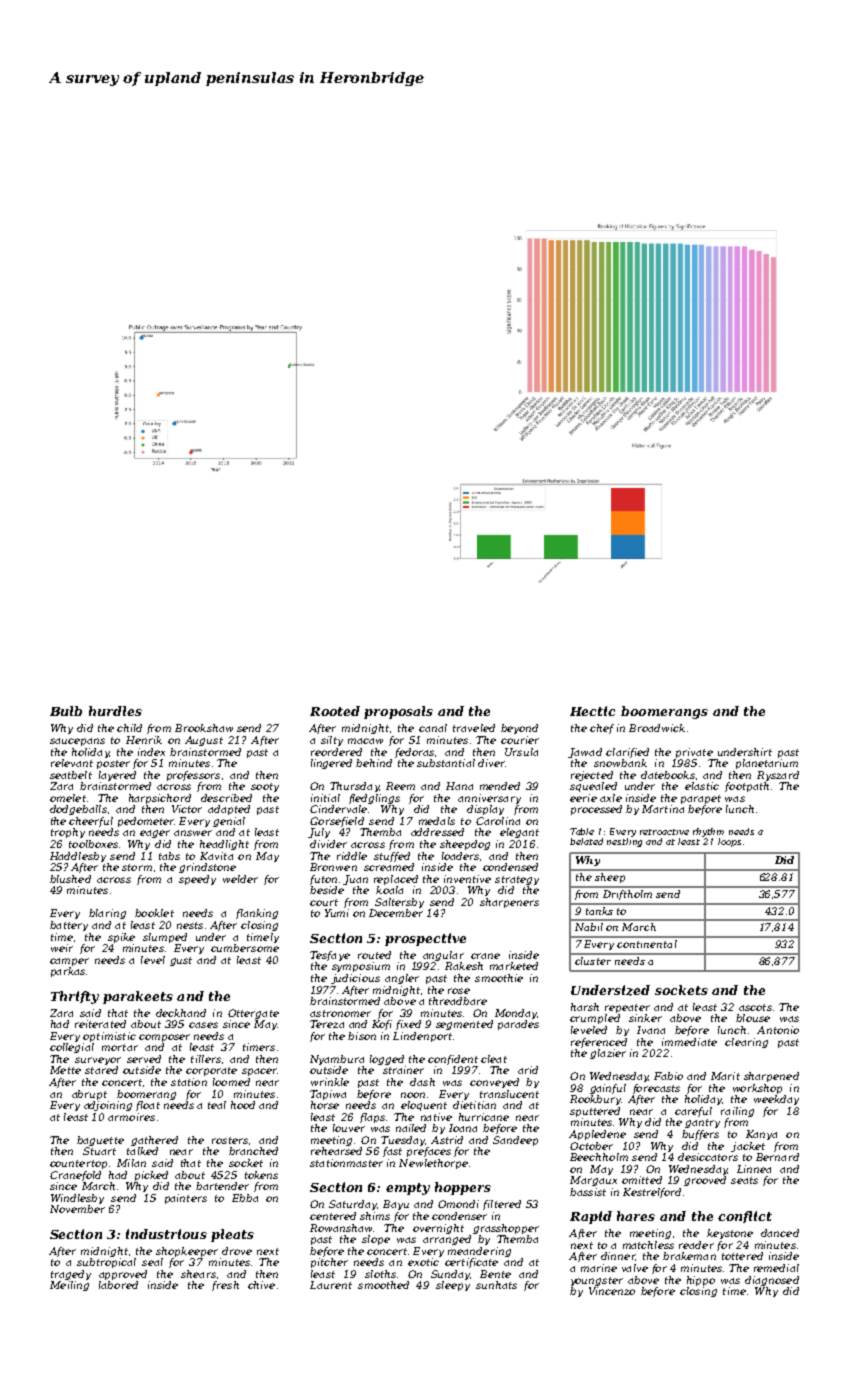 The image size is (849, 1400). Describe the element at coordinates (729, 842) in the screenshot. I see `loops` at that location.
